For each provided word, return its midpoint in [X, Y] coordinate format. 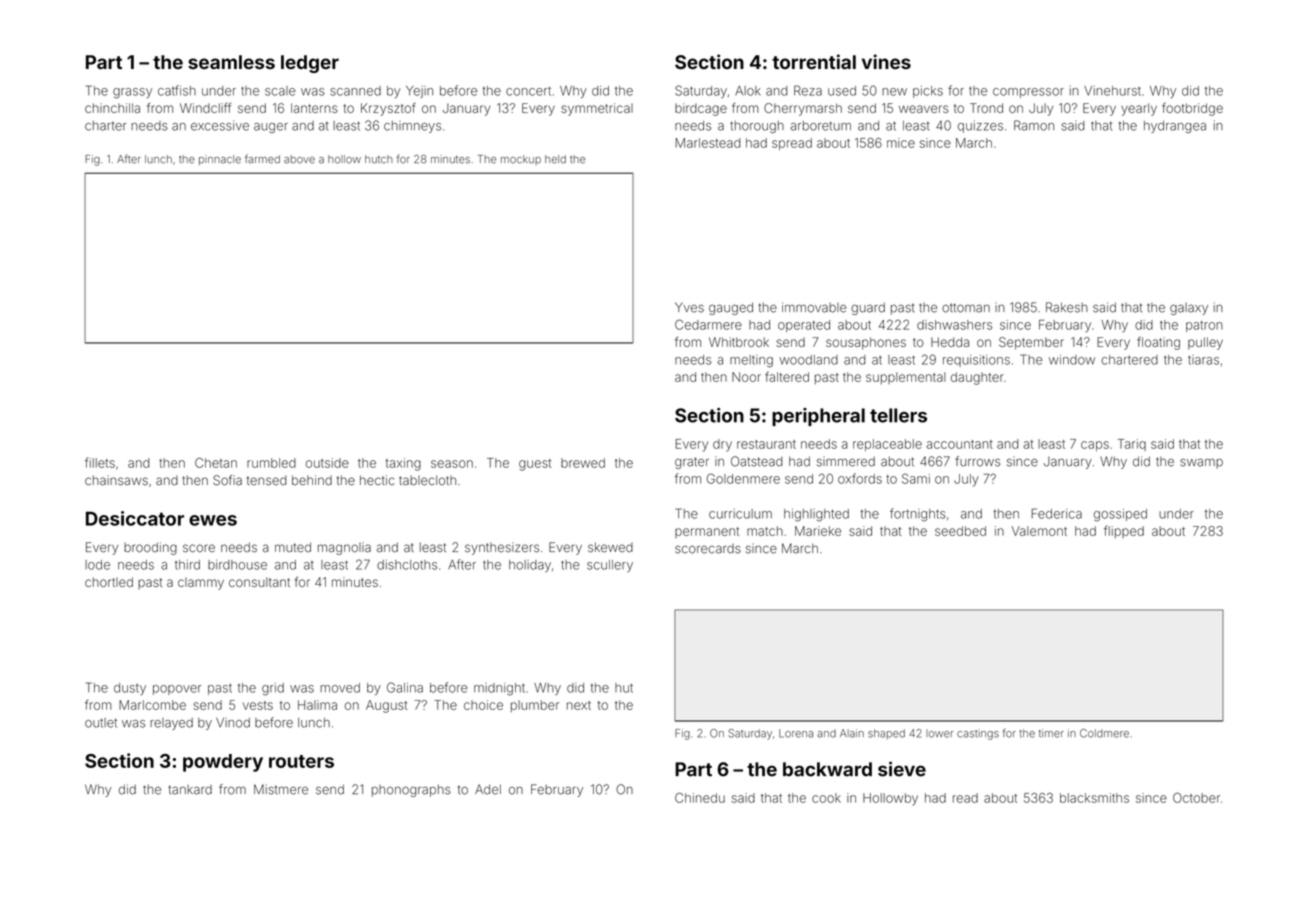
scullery [610, 566]
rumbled [271, 463]
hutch [379, 159]
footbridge [1192, 109]
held [555, 159]
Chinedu [700, 798]
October [1196, 798]
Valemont [1039, 531]
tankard [190, 790]
